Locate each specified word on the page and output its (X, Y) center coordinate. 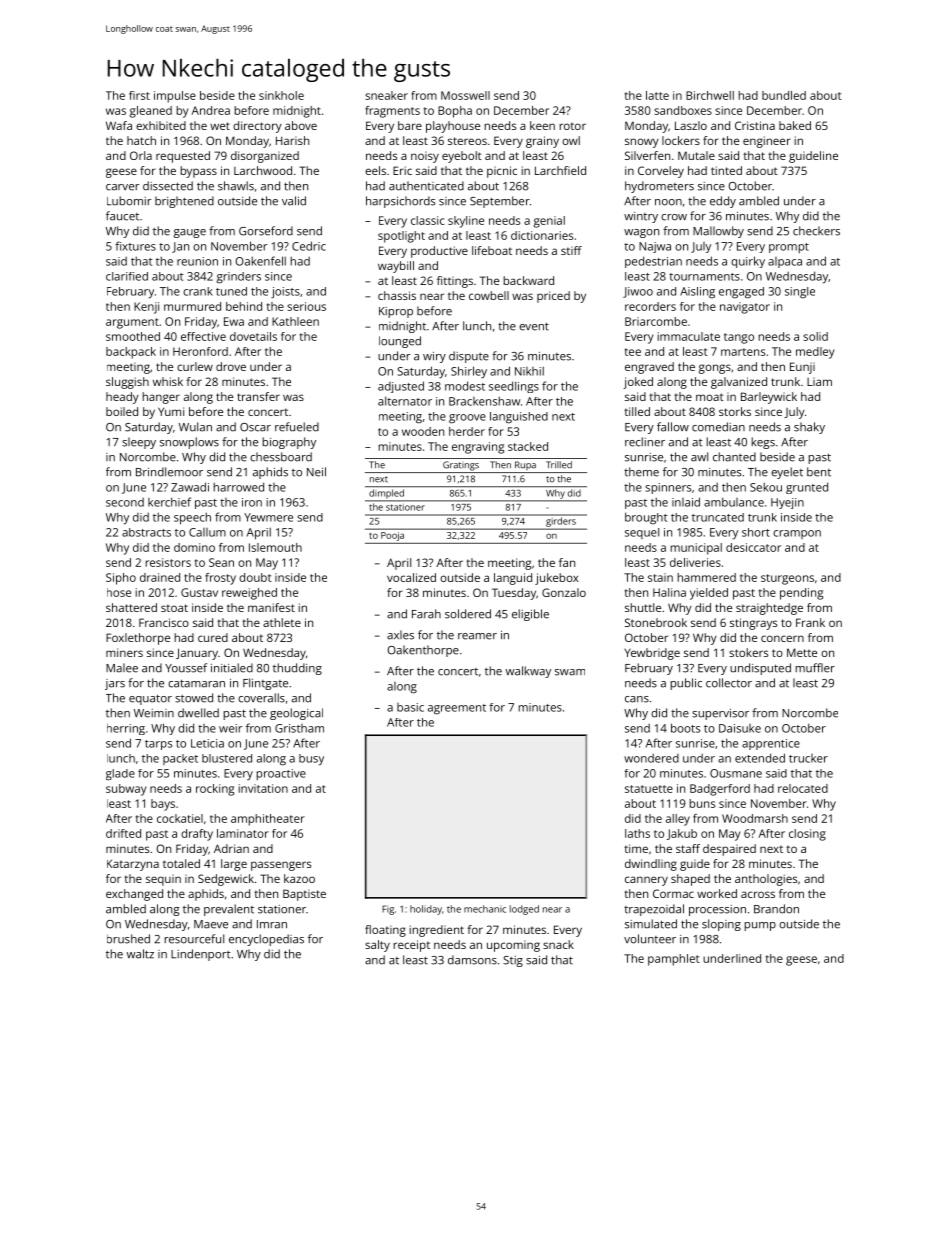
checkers (816, 231)
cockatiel (180, 818)
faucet (122, 216)
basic (410, 707)
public (686, 684)
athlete (282, 622)
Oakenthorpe (423, 651)
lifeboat (492, 250)
